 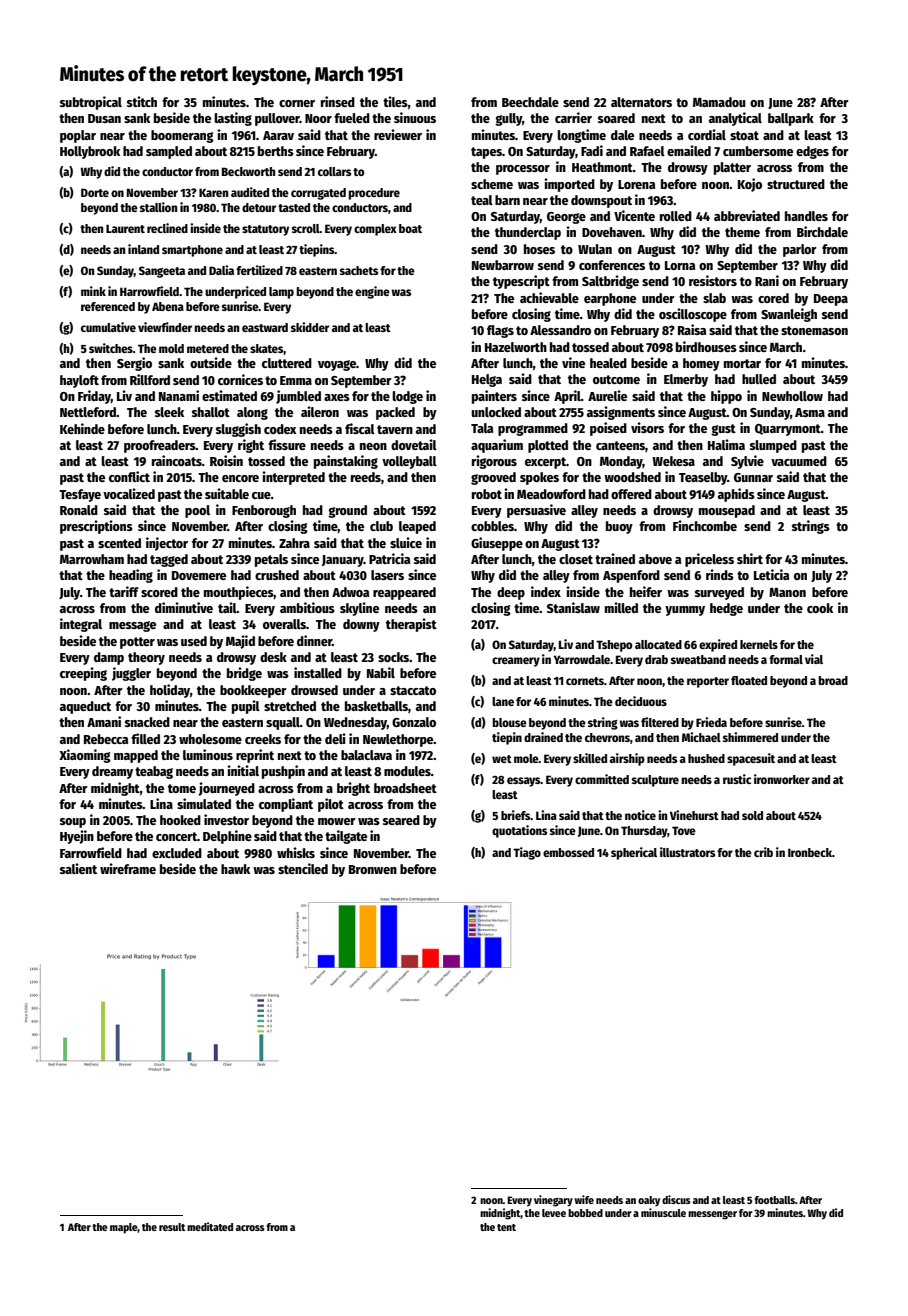 I want to click on index, so click(x=546, y=591).
